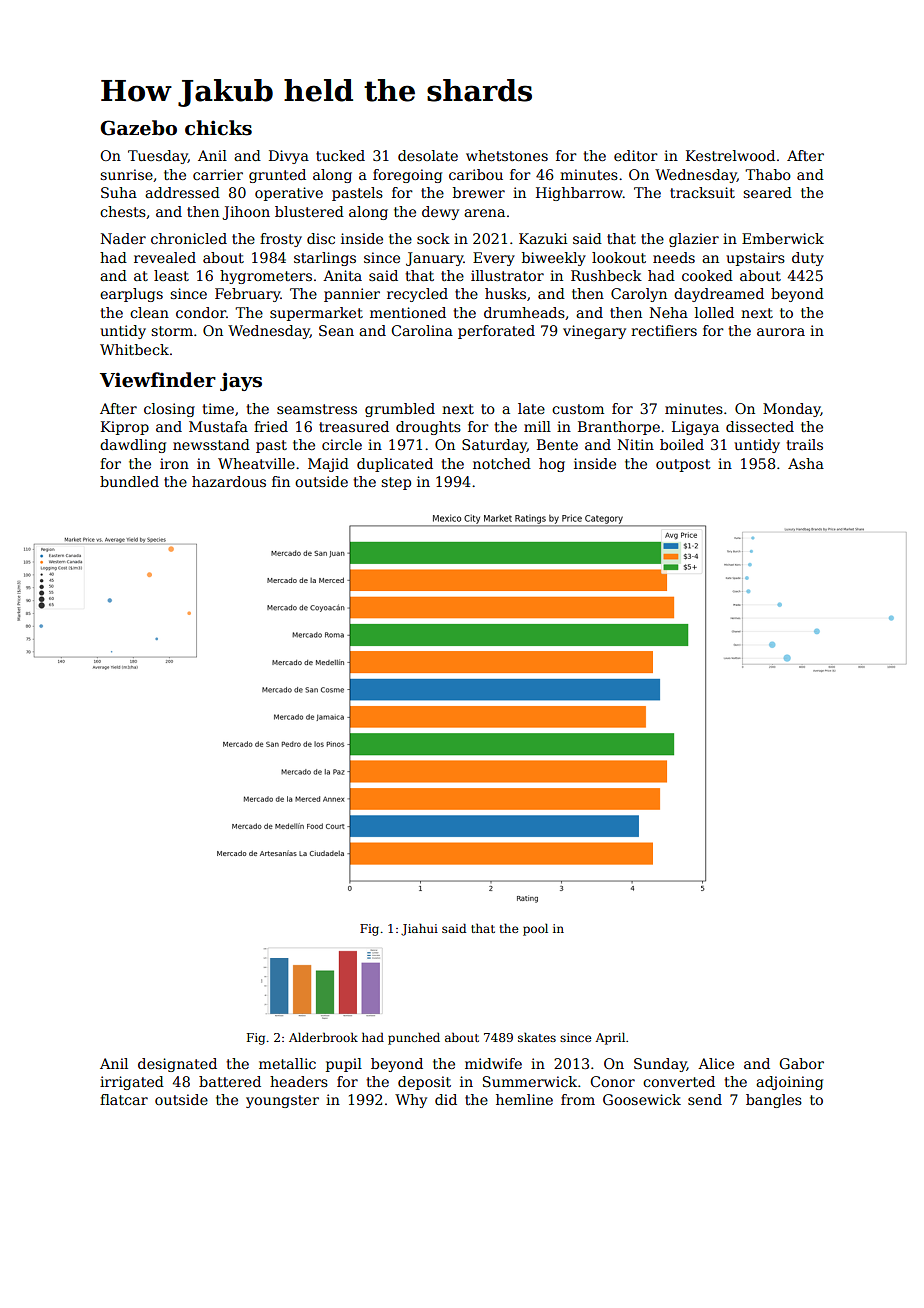  I want to click on boiled, so click(682, 444).
